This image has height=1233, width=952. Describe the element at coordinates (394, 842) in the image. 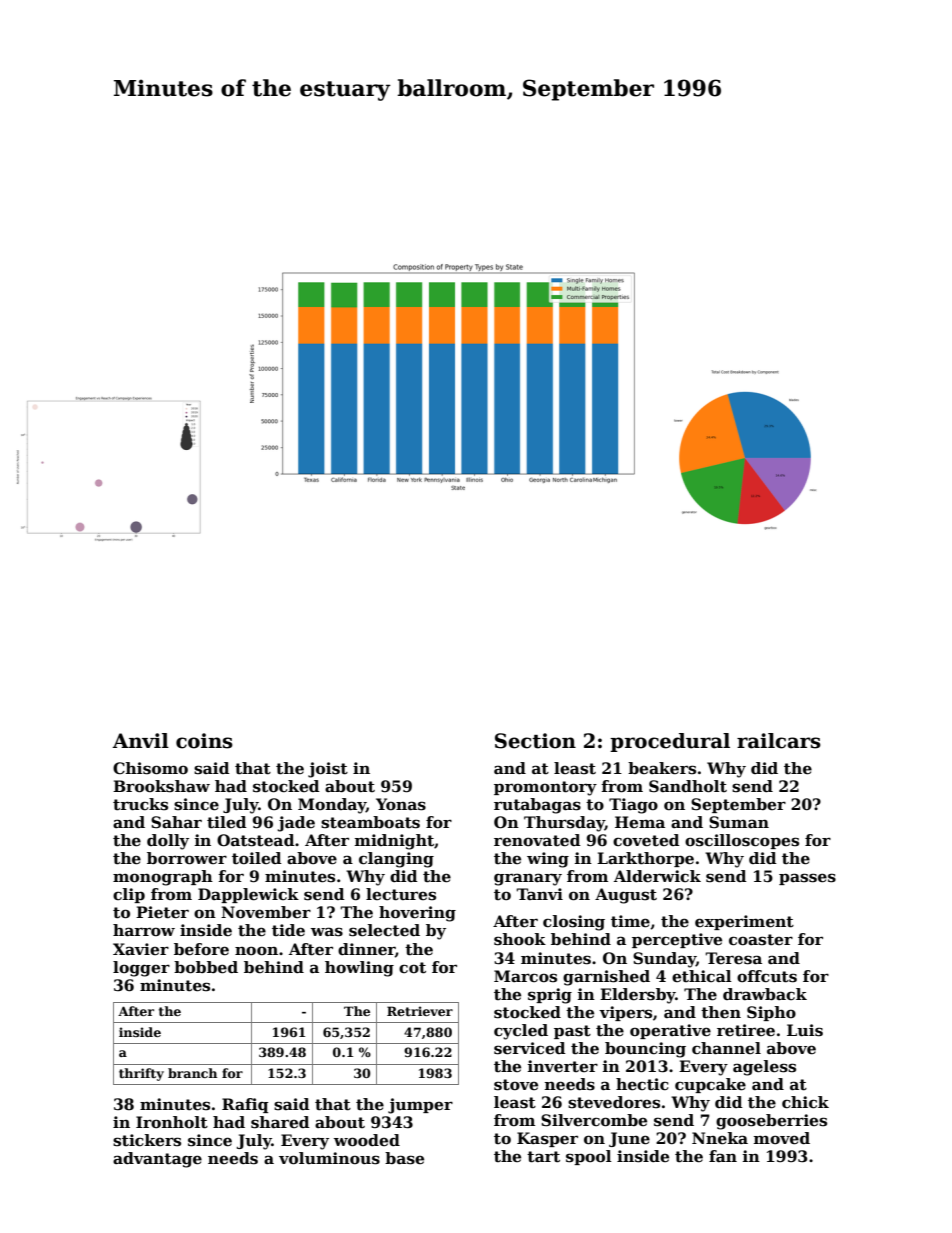

I see `midnight` at that location.
